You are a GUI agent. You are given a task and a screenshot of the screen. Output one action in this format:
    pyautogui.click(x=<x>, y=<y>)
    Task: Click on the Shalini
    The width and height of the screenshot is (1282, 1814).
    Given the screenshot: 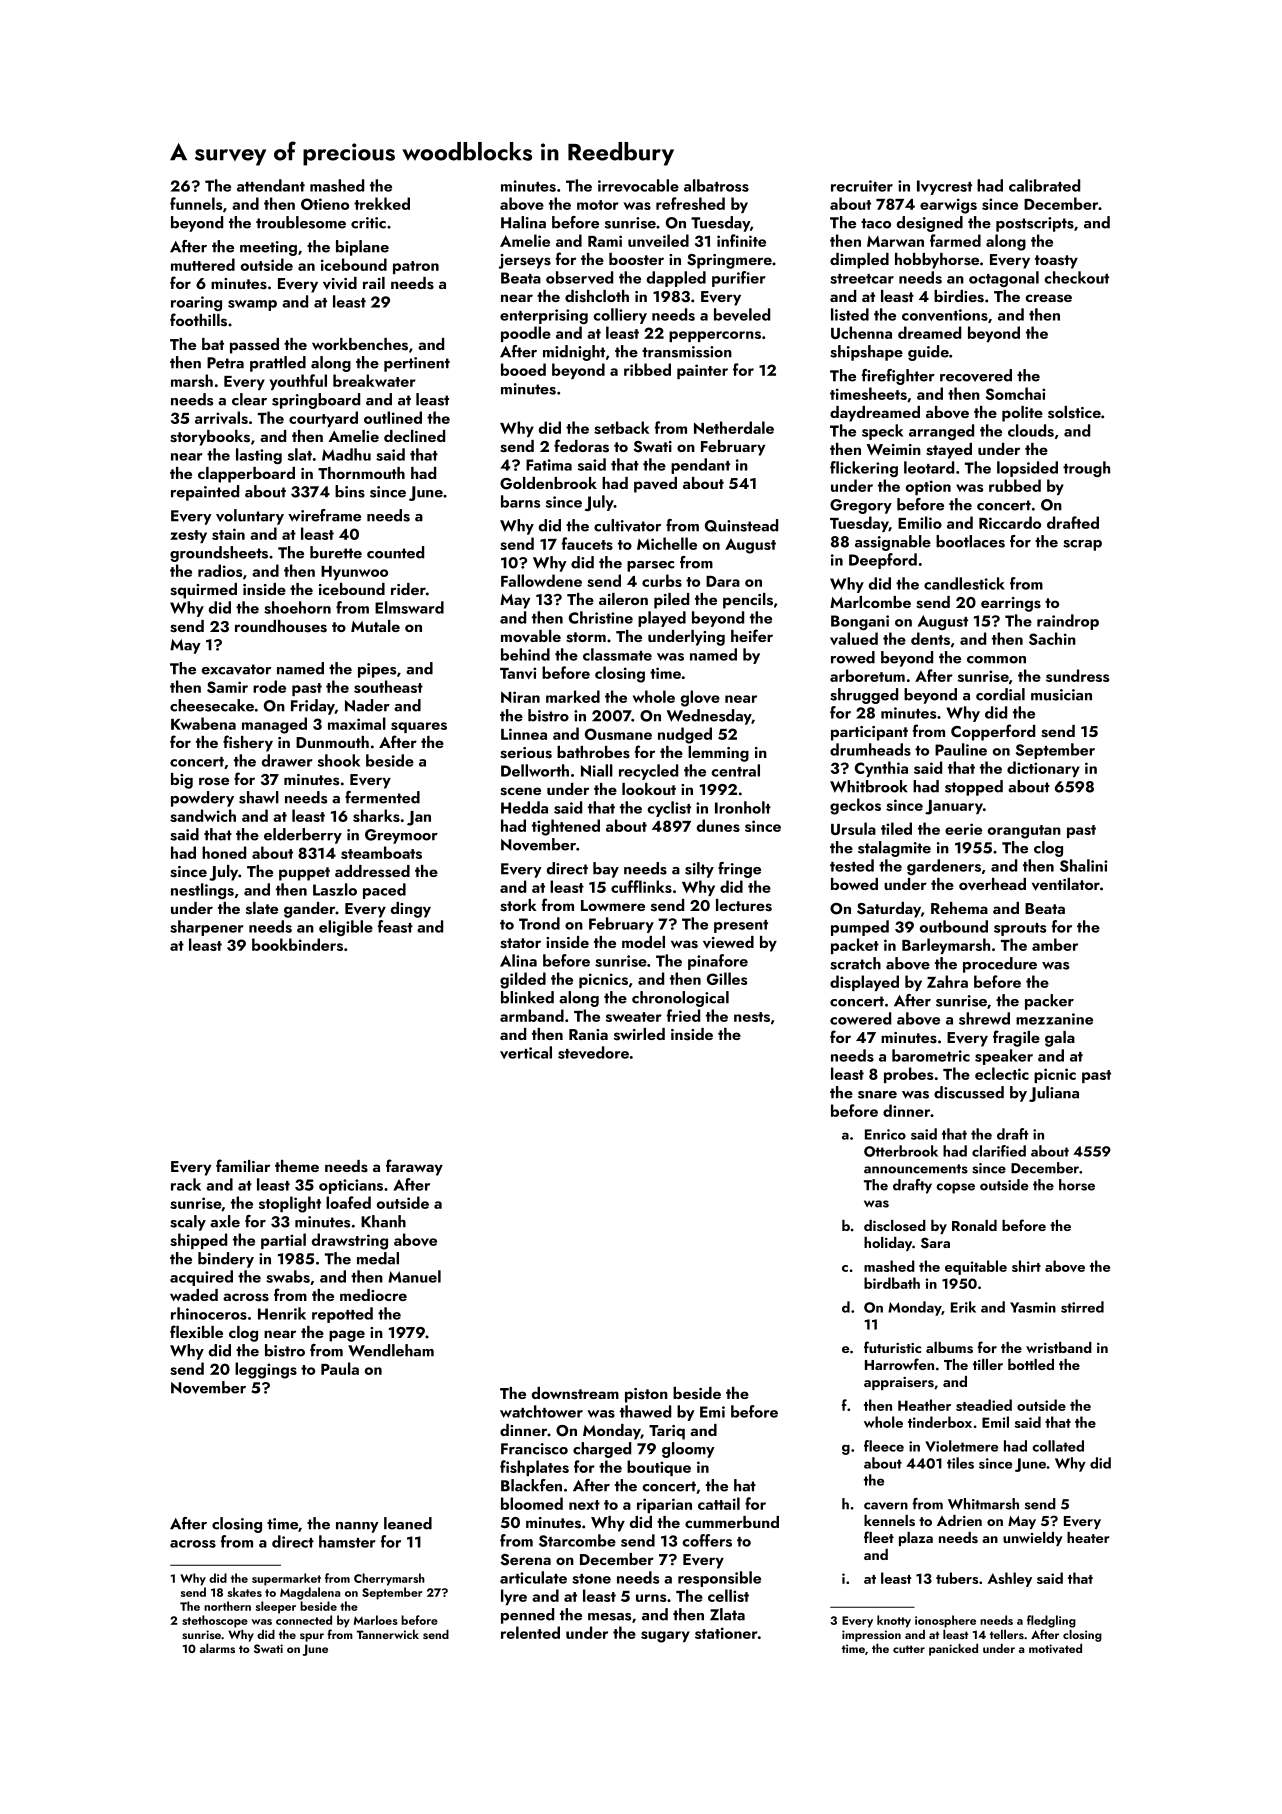 What is the action you would take?
    pyautogui.click(x=1083, y=865)
